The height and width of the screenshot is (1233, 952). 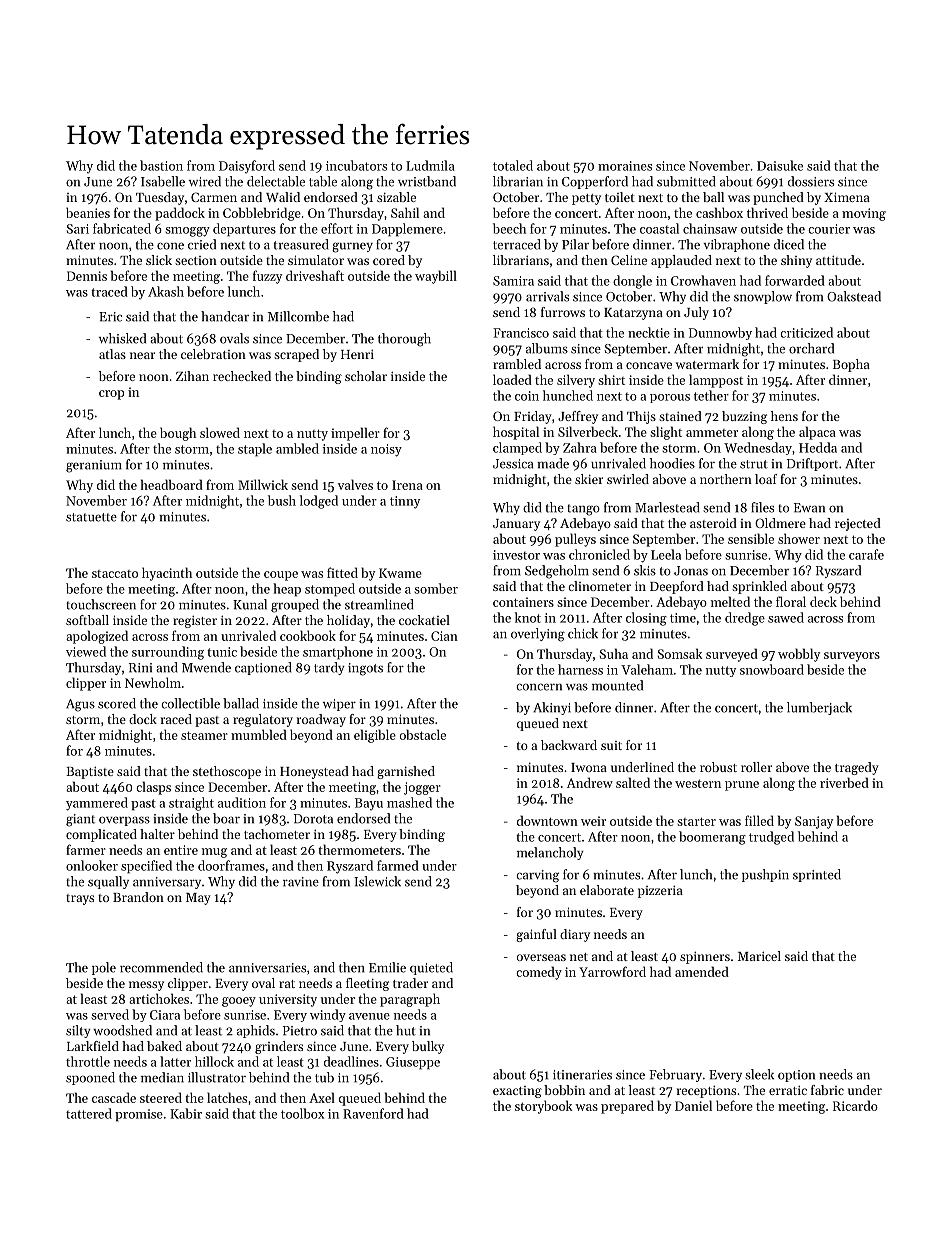 What do you see at coordinates (375, 736) in the screenshot?
I see `eligible` at bounding box center [375, 736].
